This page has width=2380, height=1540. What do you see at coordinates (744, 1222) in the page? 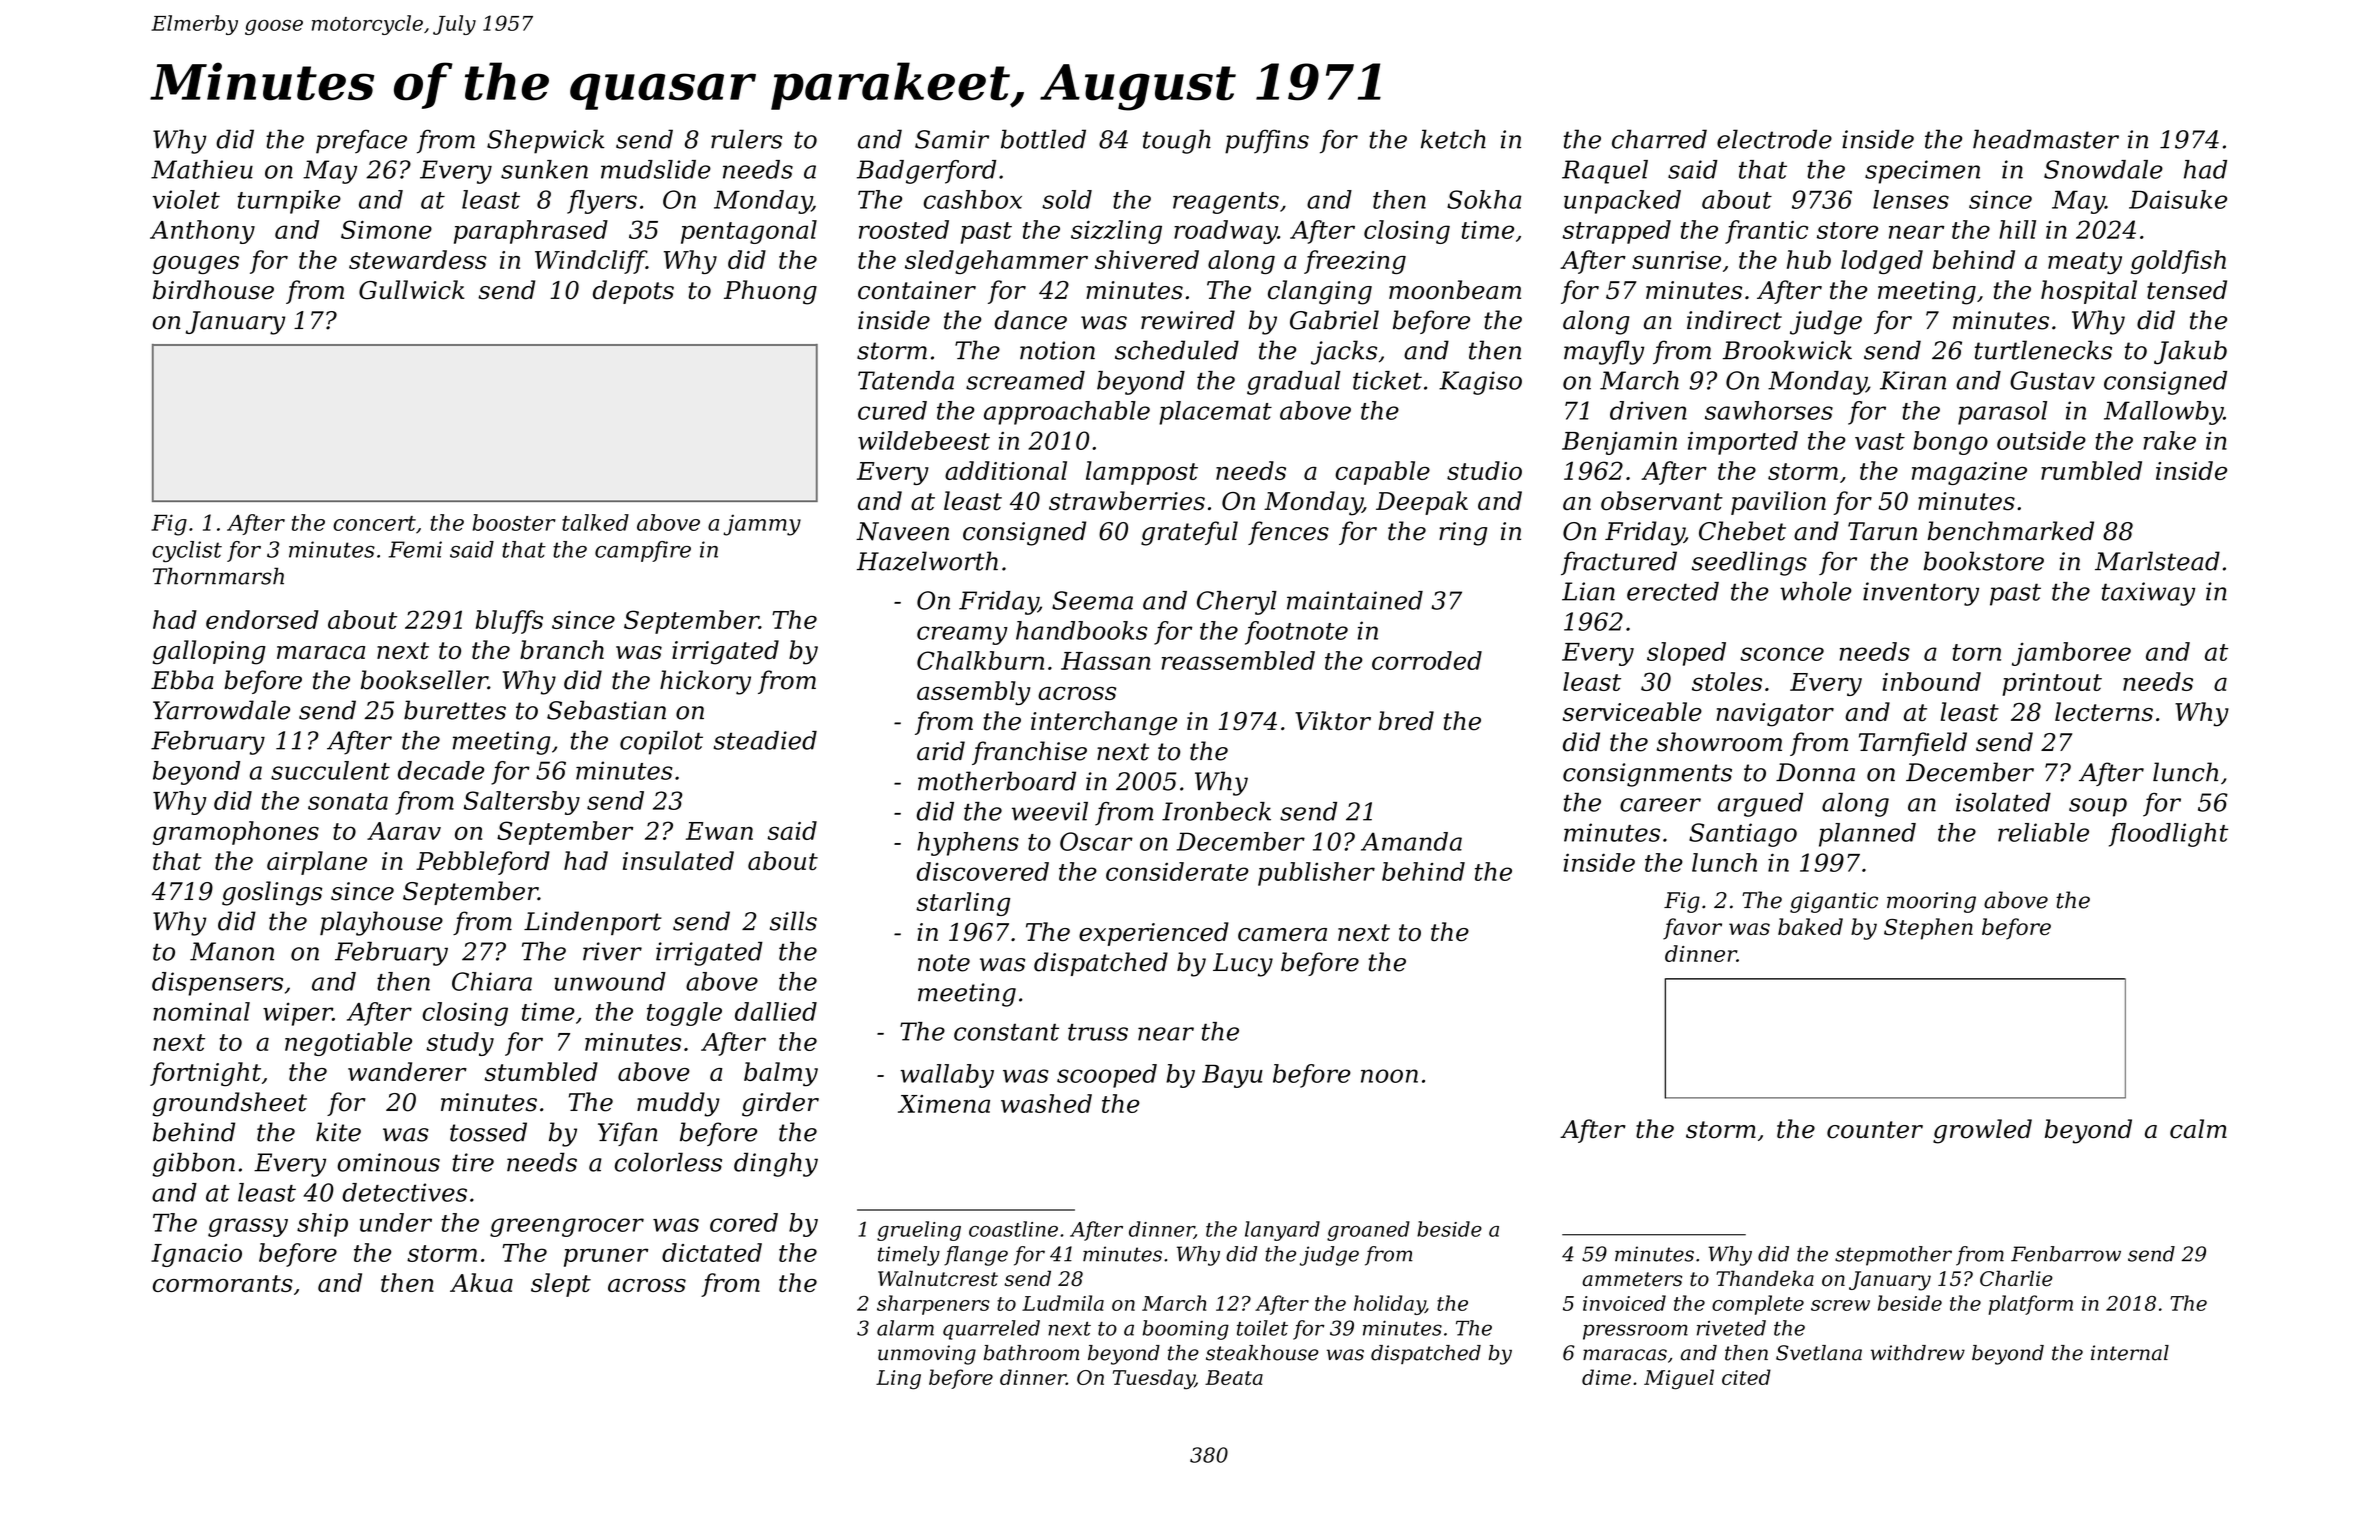
I see `cored` at bounding box center [744, 1222].
